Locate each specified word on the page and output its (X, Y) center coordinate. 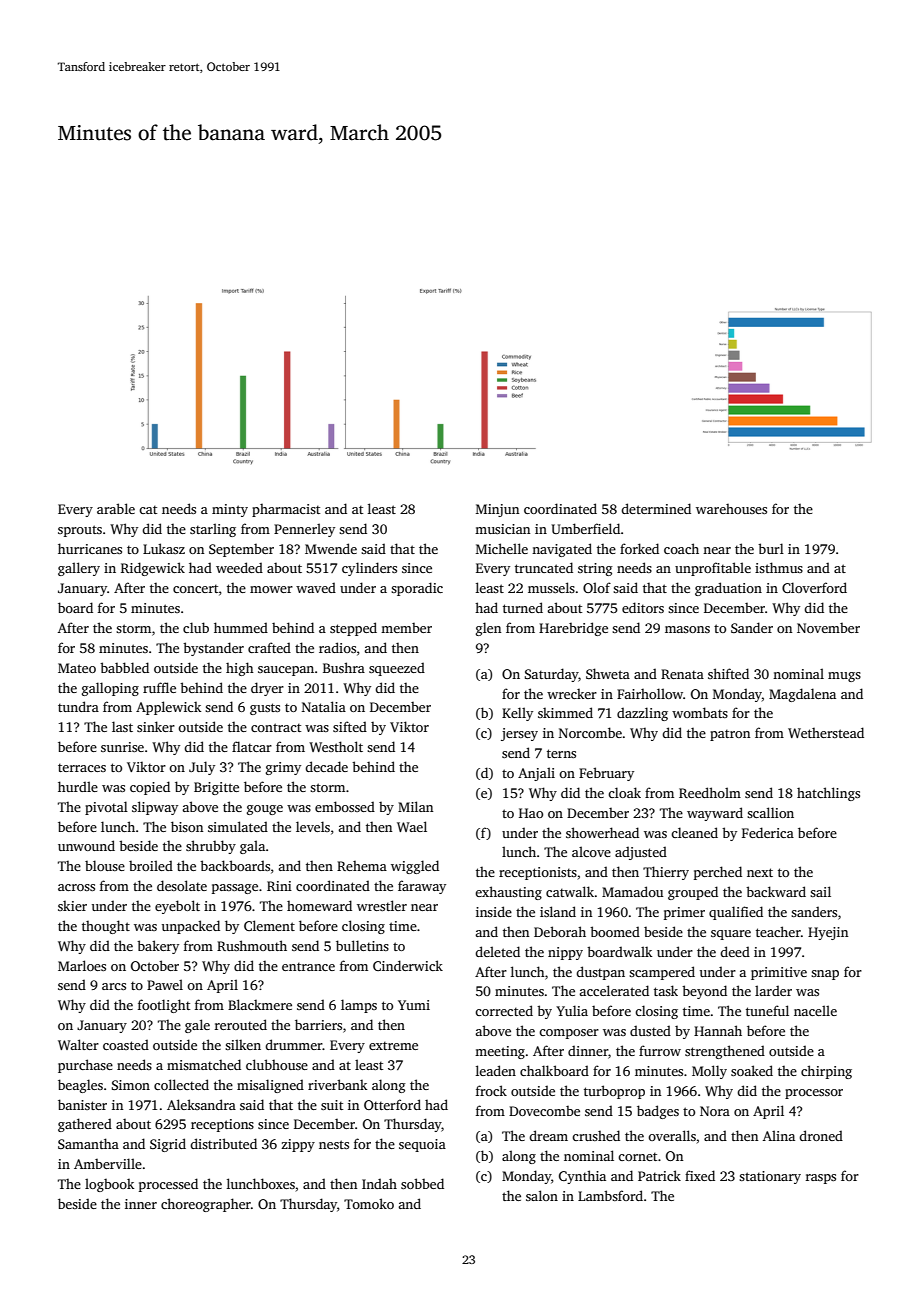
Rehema (362, 866)
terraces (82, 767)
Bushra (344, 667)
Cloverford (814, 587)
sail (820, 891)
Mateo (77, 668)
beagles (80, 1086)
